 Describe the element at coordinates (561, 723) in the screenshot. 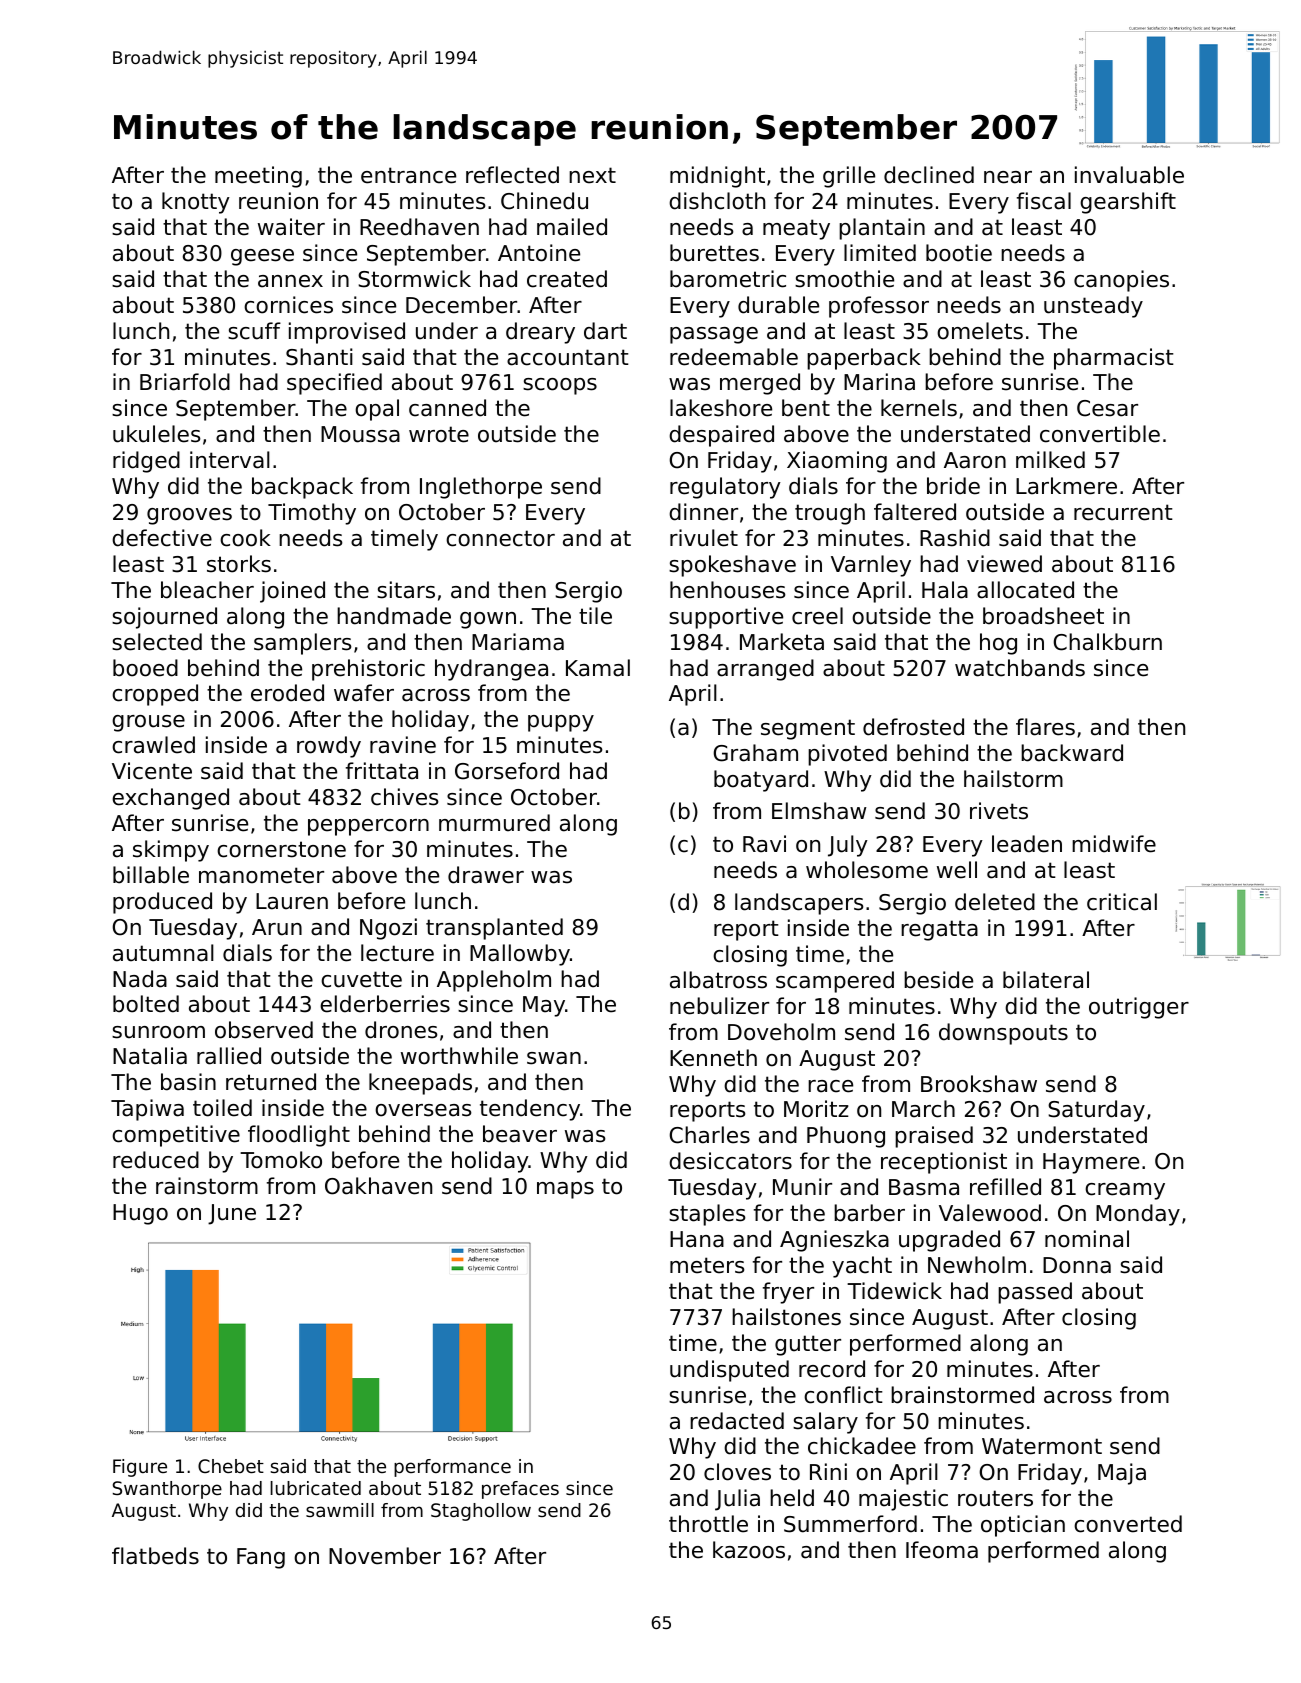

I see `puppy` at that location.
